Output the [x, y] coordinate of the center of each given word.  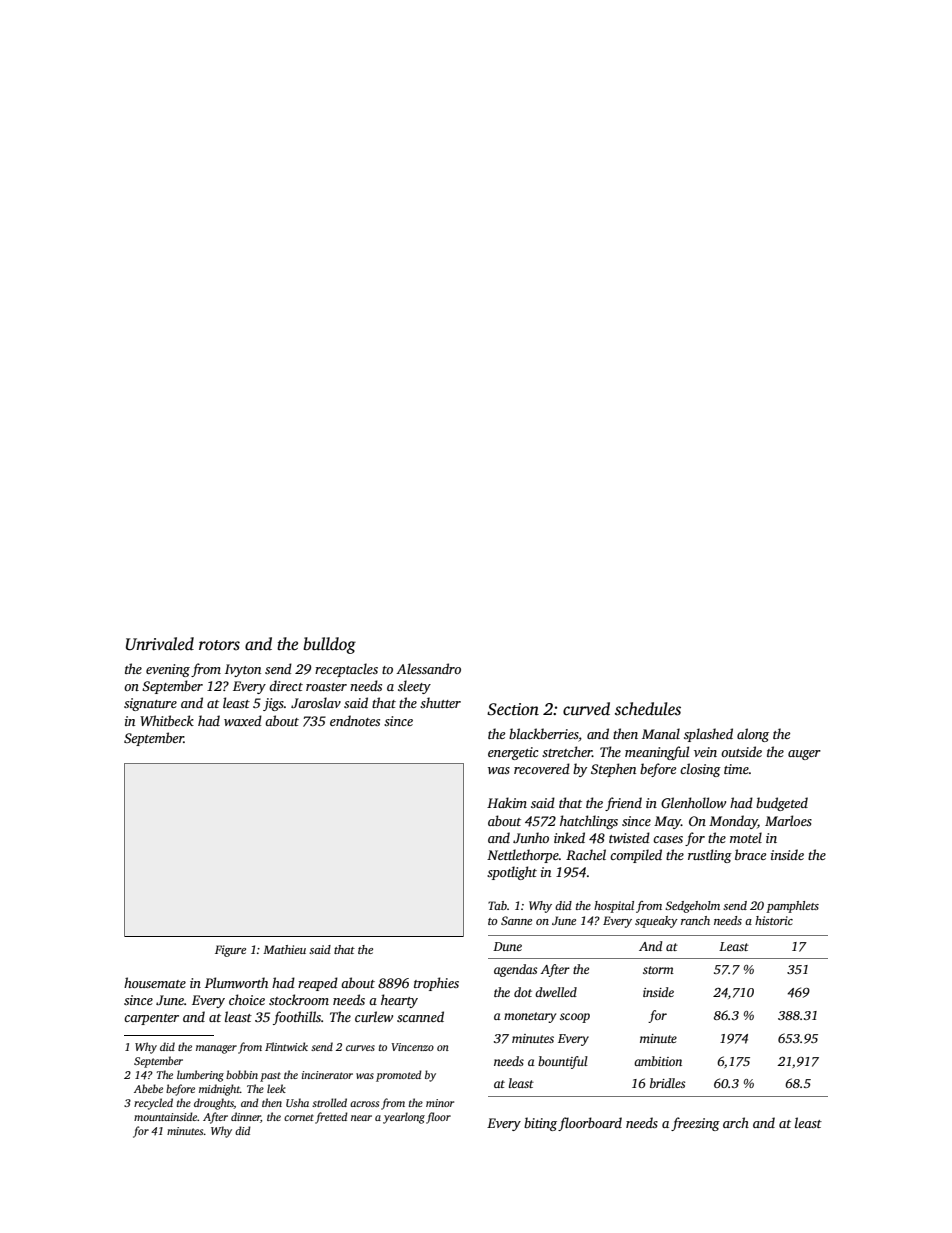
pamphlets [792, 907]
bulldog [329, 645]
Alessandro [428, 668]
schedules [648, 709]
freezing [695, 1124]
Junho [531, 837]
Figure [230, 951]
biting [540, 1124]
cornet [299, 1117]
